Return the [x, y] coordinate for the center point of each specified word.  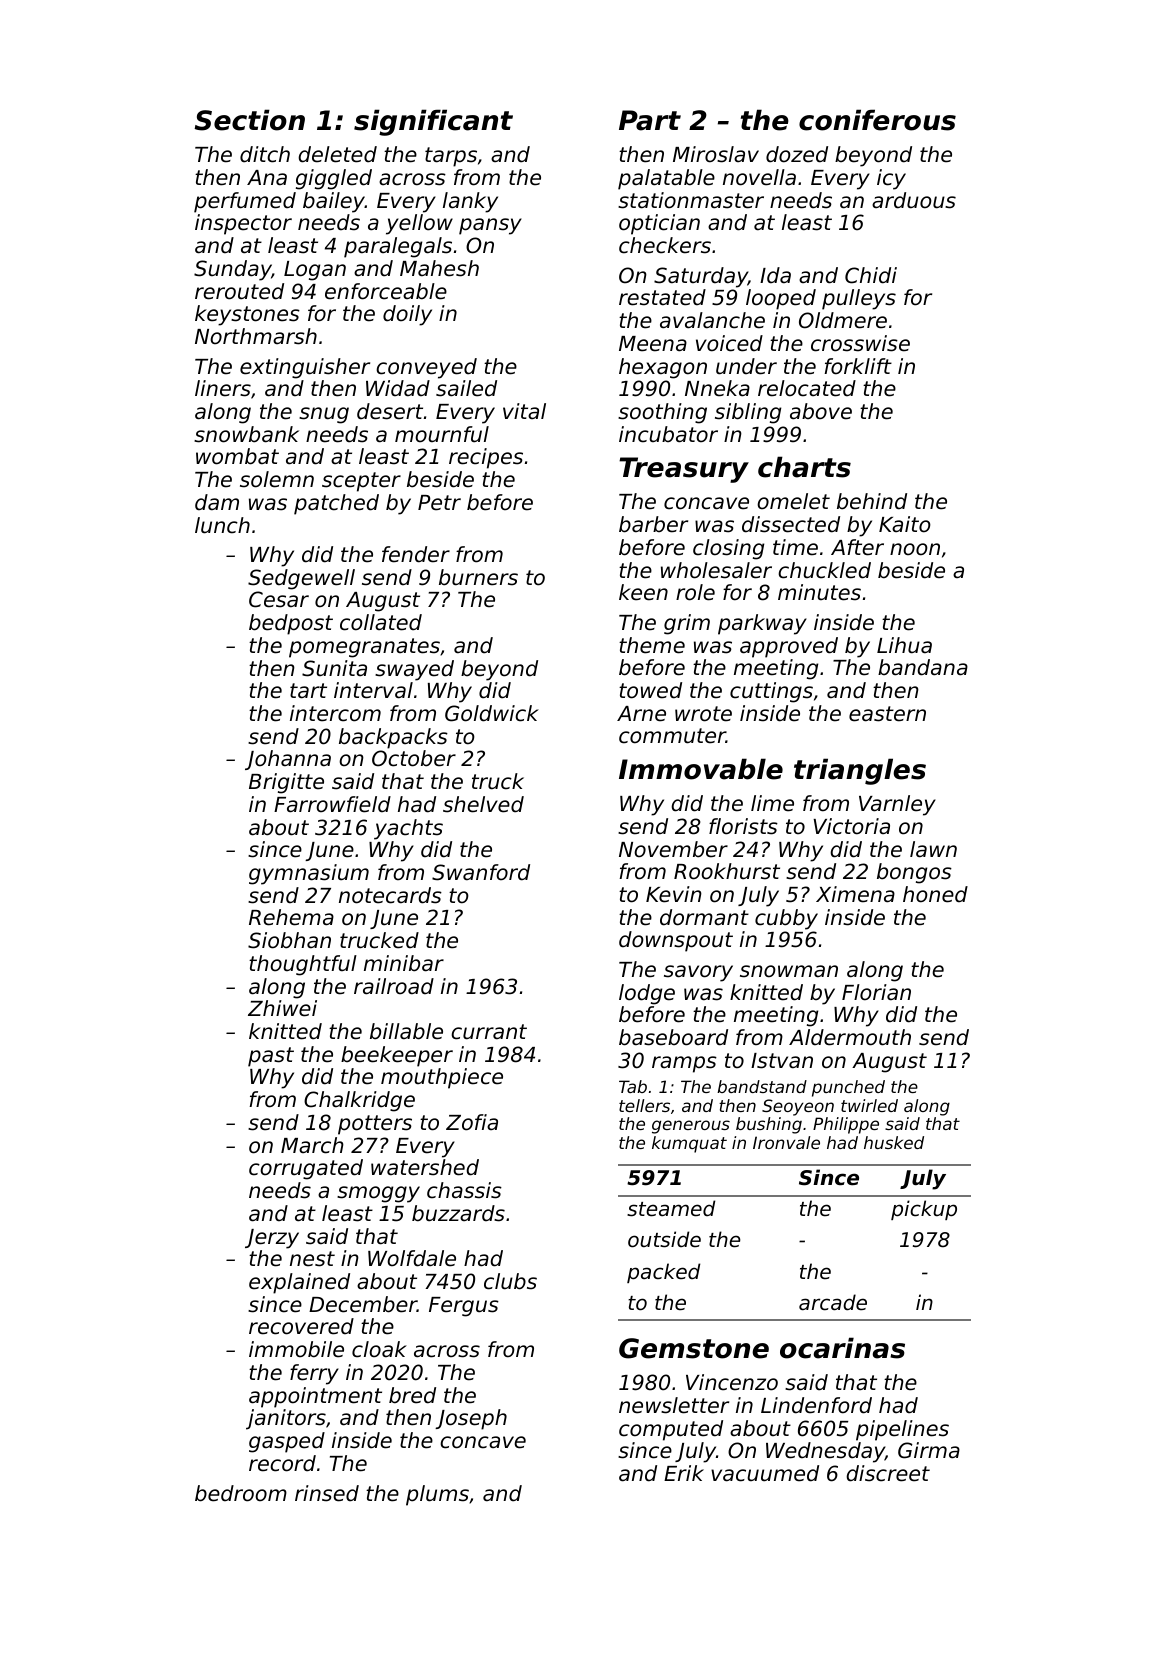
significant [433, 122]
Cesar [279, 599]
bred [412, 1395]
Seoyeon [798, 1107]
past [271, 1057]
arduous [914, 200]
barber [653, 524]
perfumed [245, 202]
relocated [807, 388]
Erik [684, 1473]
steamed [671, 1208]
